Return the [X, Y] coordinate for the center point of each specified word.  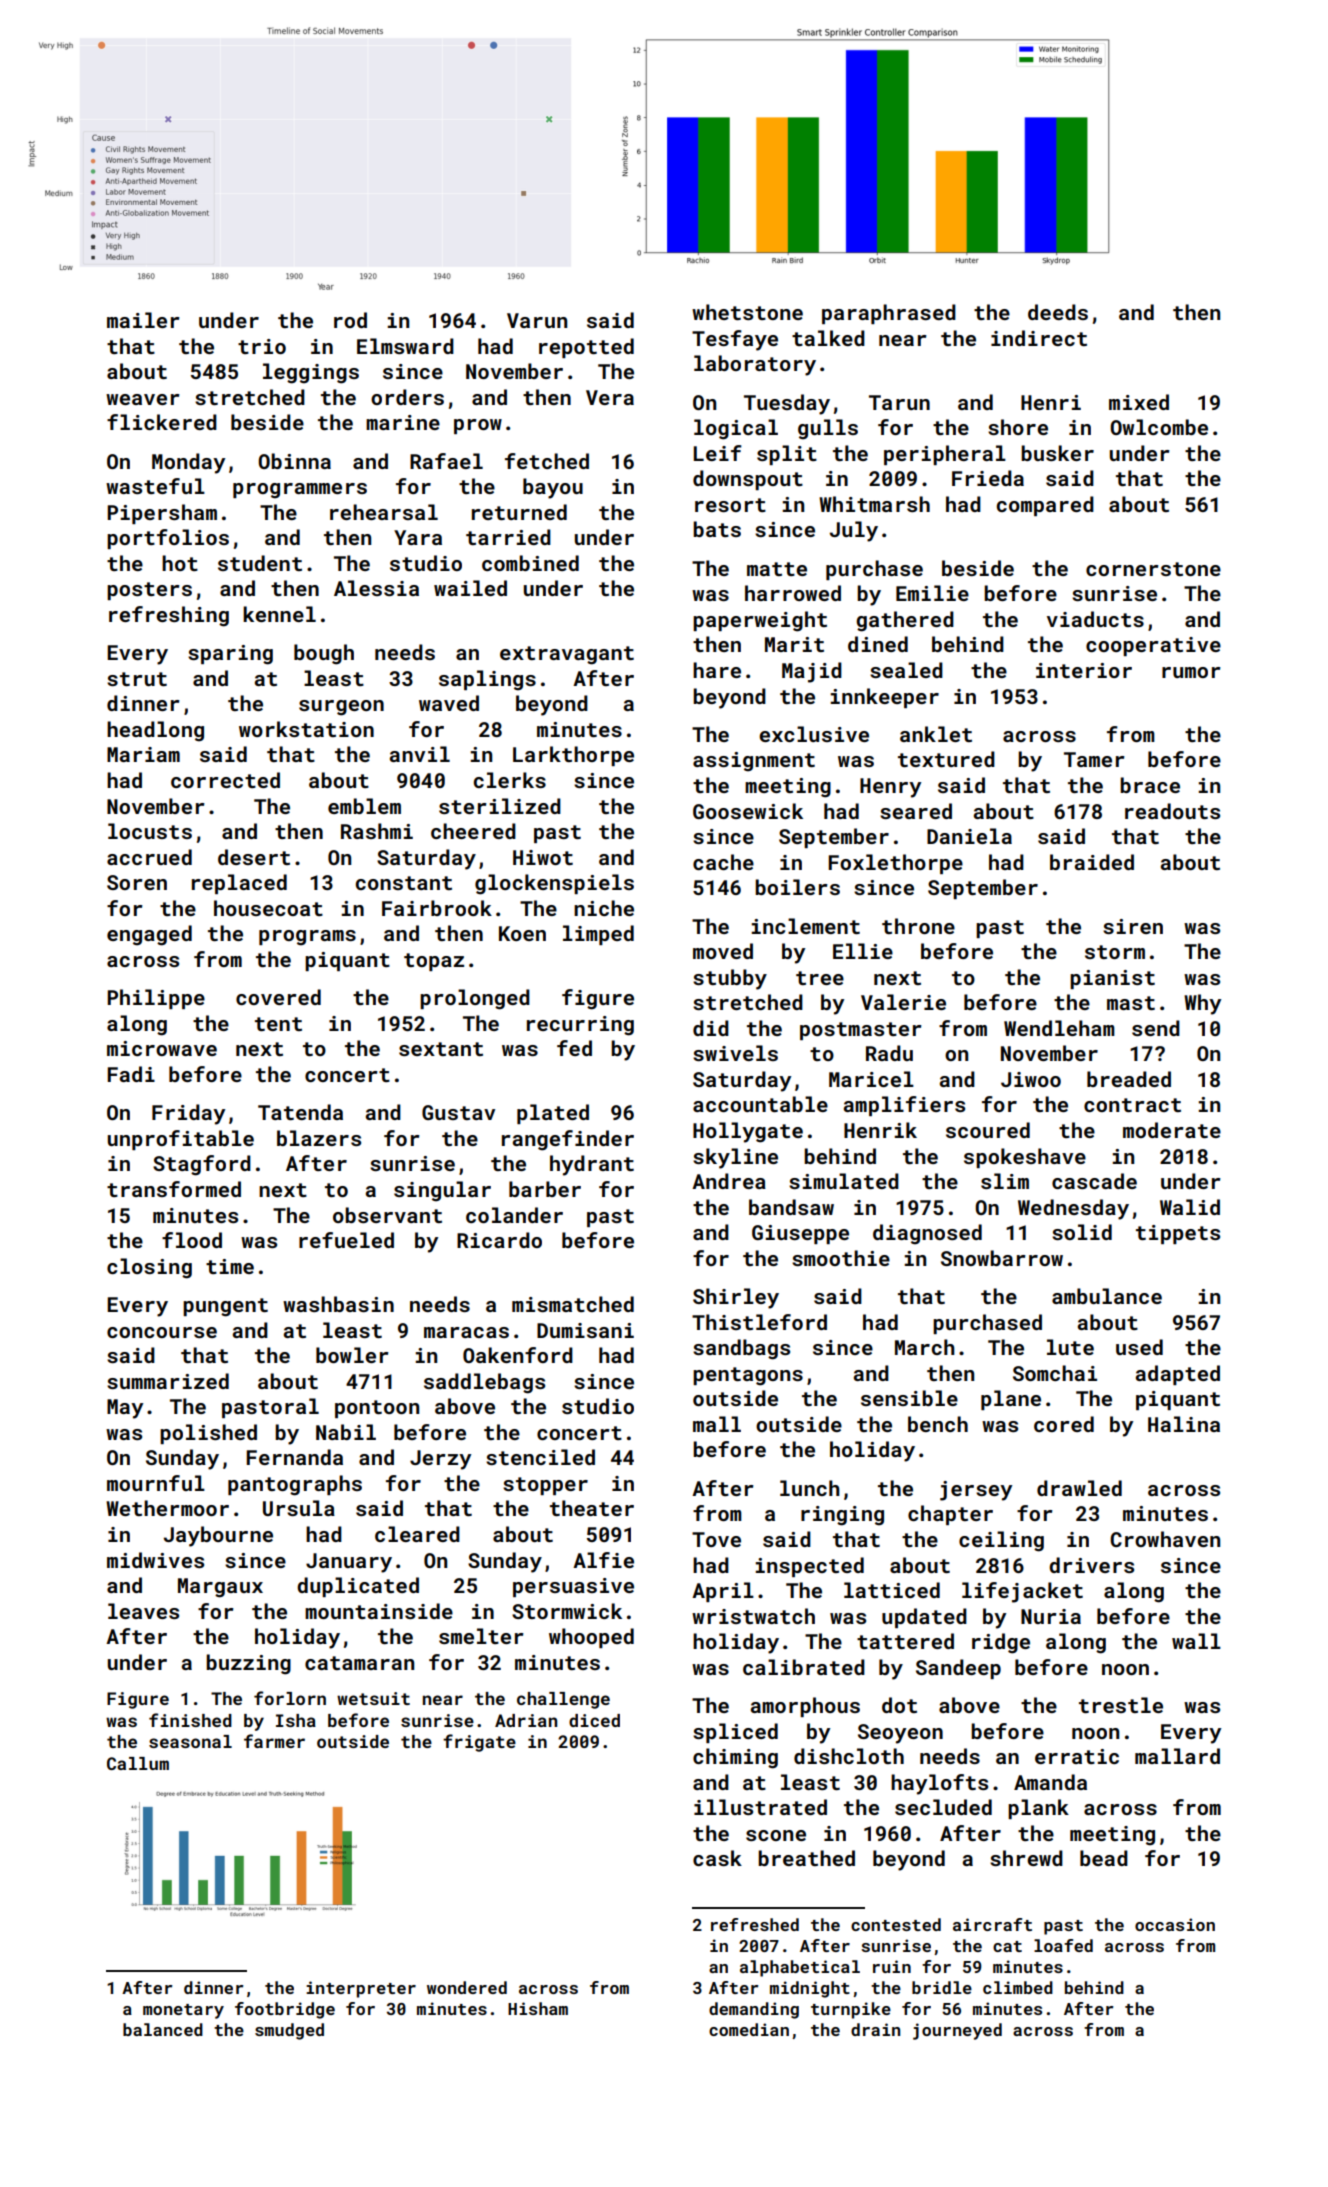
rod [350, 320]
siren [1133, 926]
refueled [346, 1240]
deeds [1058, 312]
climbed [1018, 1987]
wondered [467, 1987]
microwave [162, 1048]
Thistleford [759, 1322]
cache [723, 862]
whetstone [747, 312]
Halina [1184, 1424]
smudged [289, 2031]
